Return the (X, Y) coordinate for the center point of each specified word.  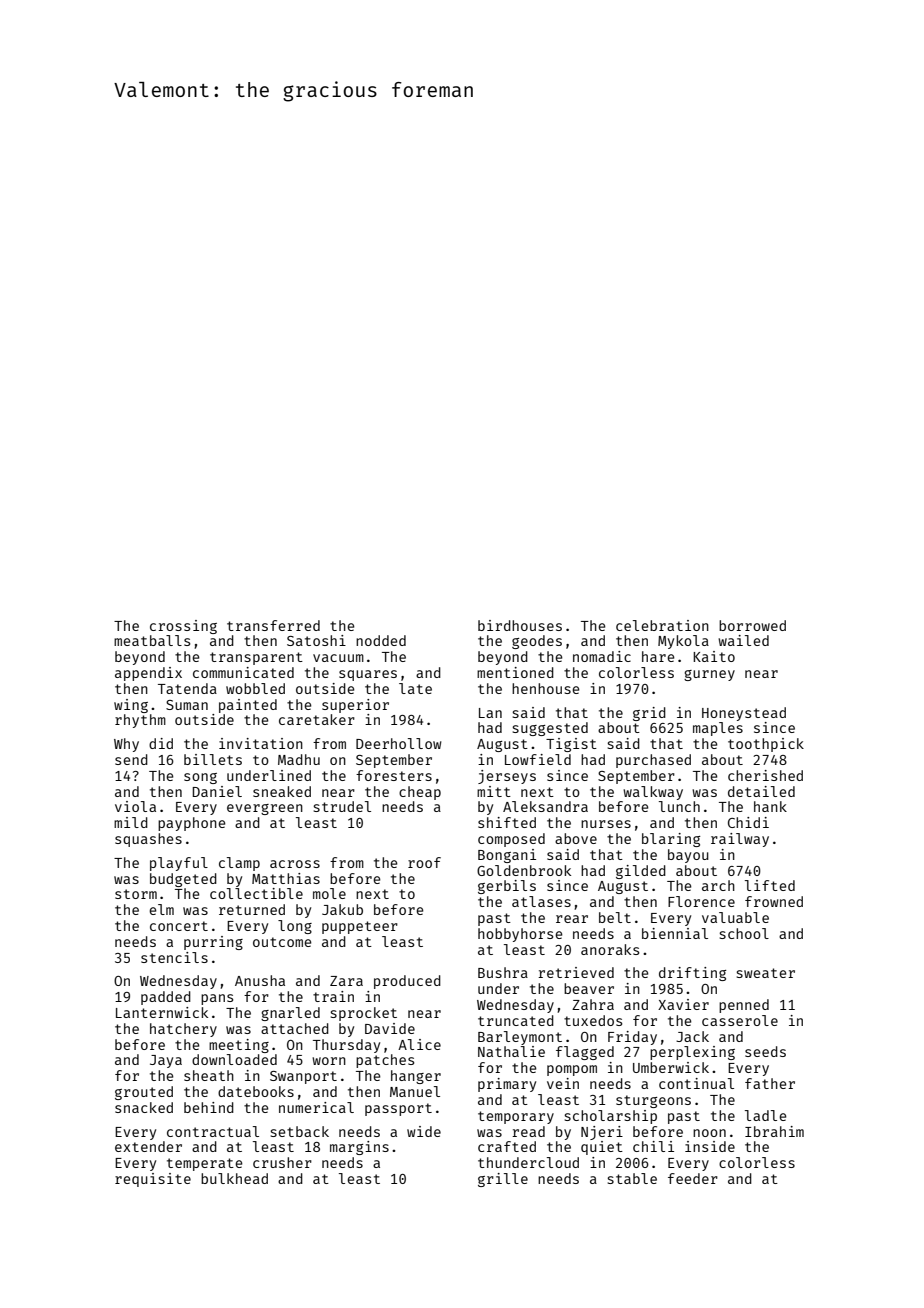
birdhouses (520, 625)
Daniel (217, 791)
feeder (693, 1178)
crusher (282, 1162)
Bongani (507, 856)
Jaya (166, 1061)
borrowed (752, 625)
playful (179, 864)
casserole (740, 1020)
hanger (416, 1077)
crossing (183, 627)
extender (148, 1146)
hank (770, 806)
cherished (765, 775)
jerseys (507, 777)
